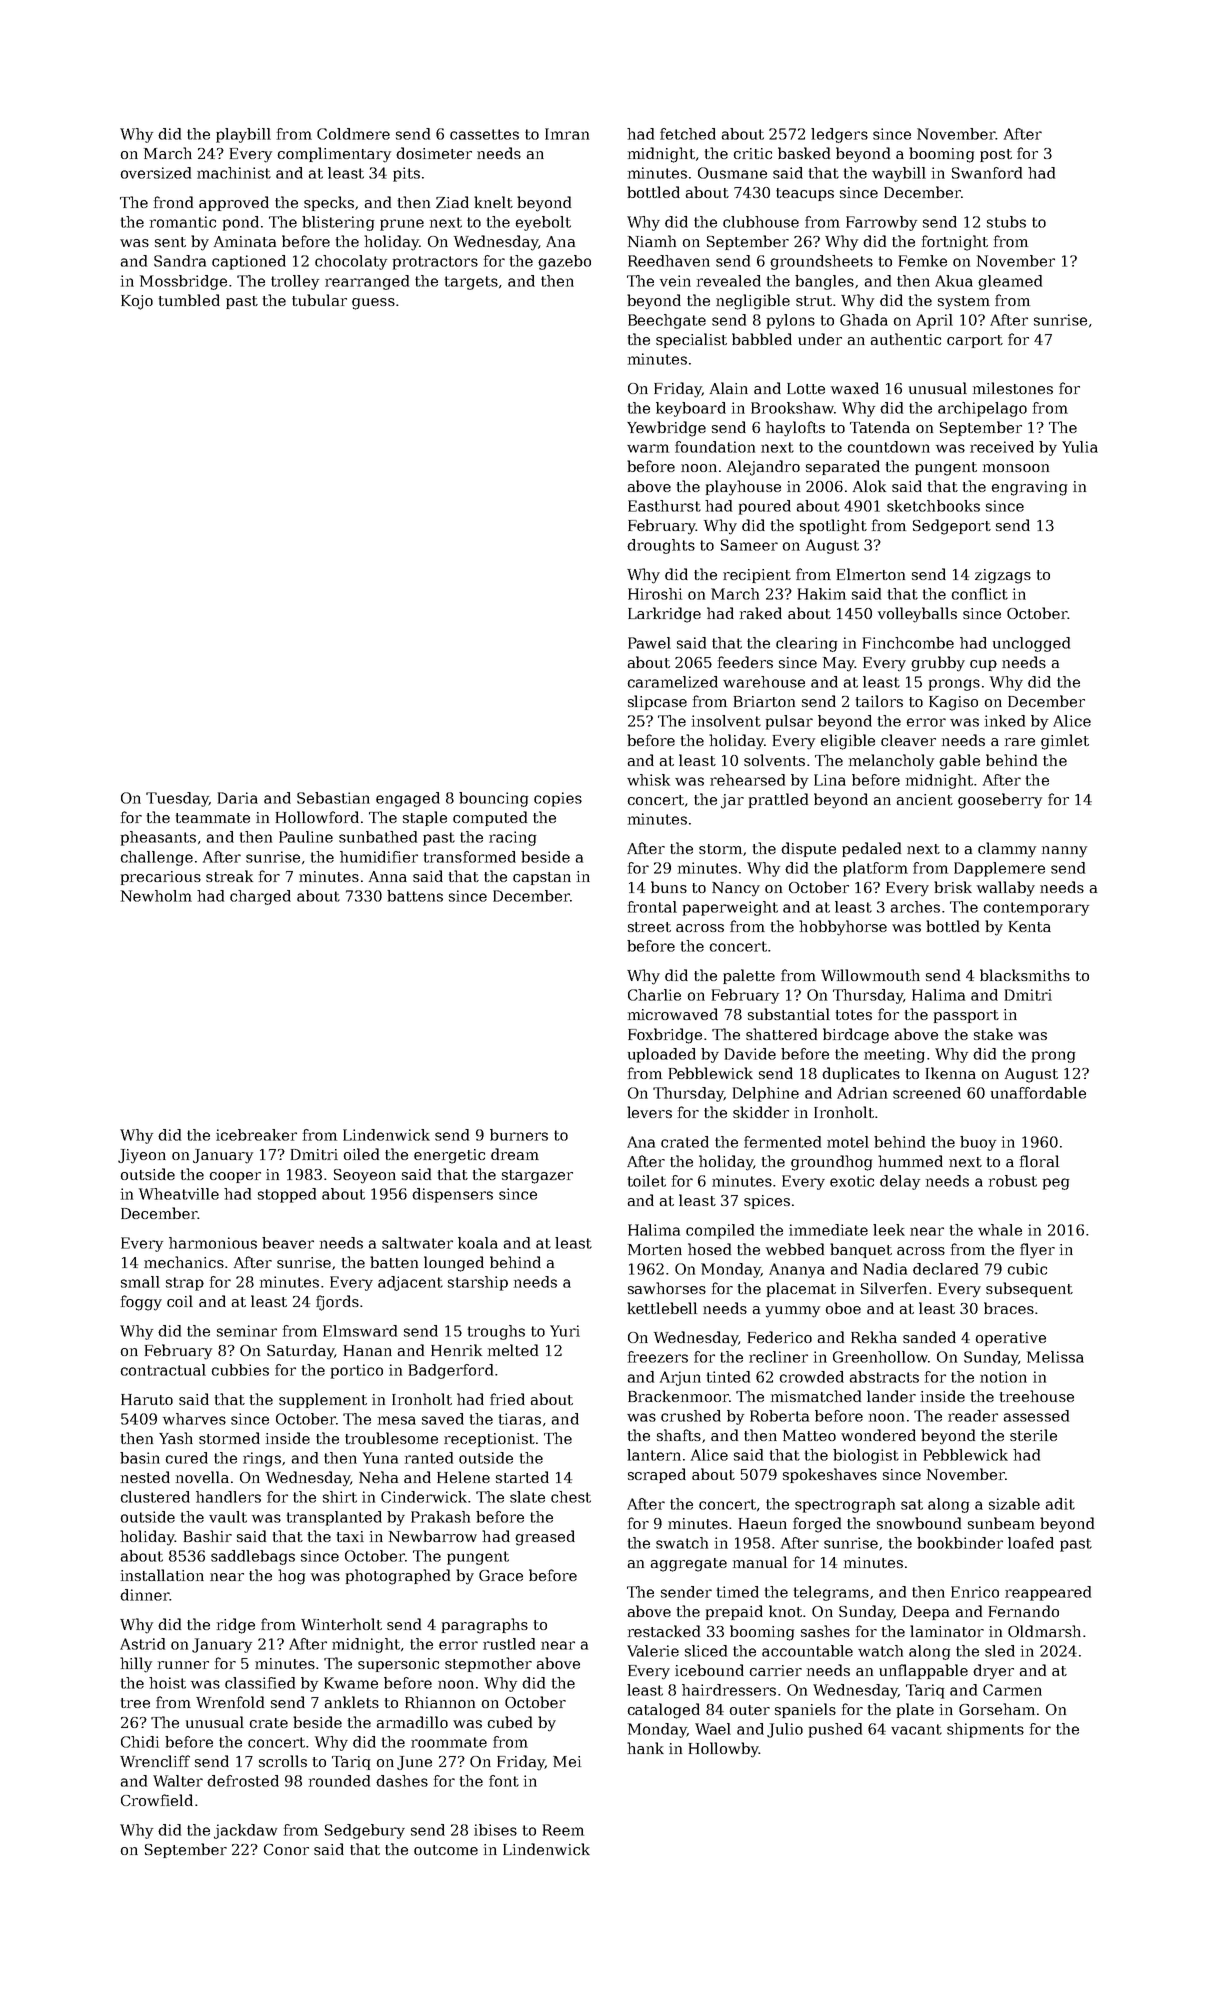 The height and width of the image is (2008, 1219). I want to click on copies, so click(558, 799).
